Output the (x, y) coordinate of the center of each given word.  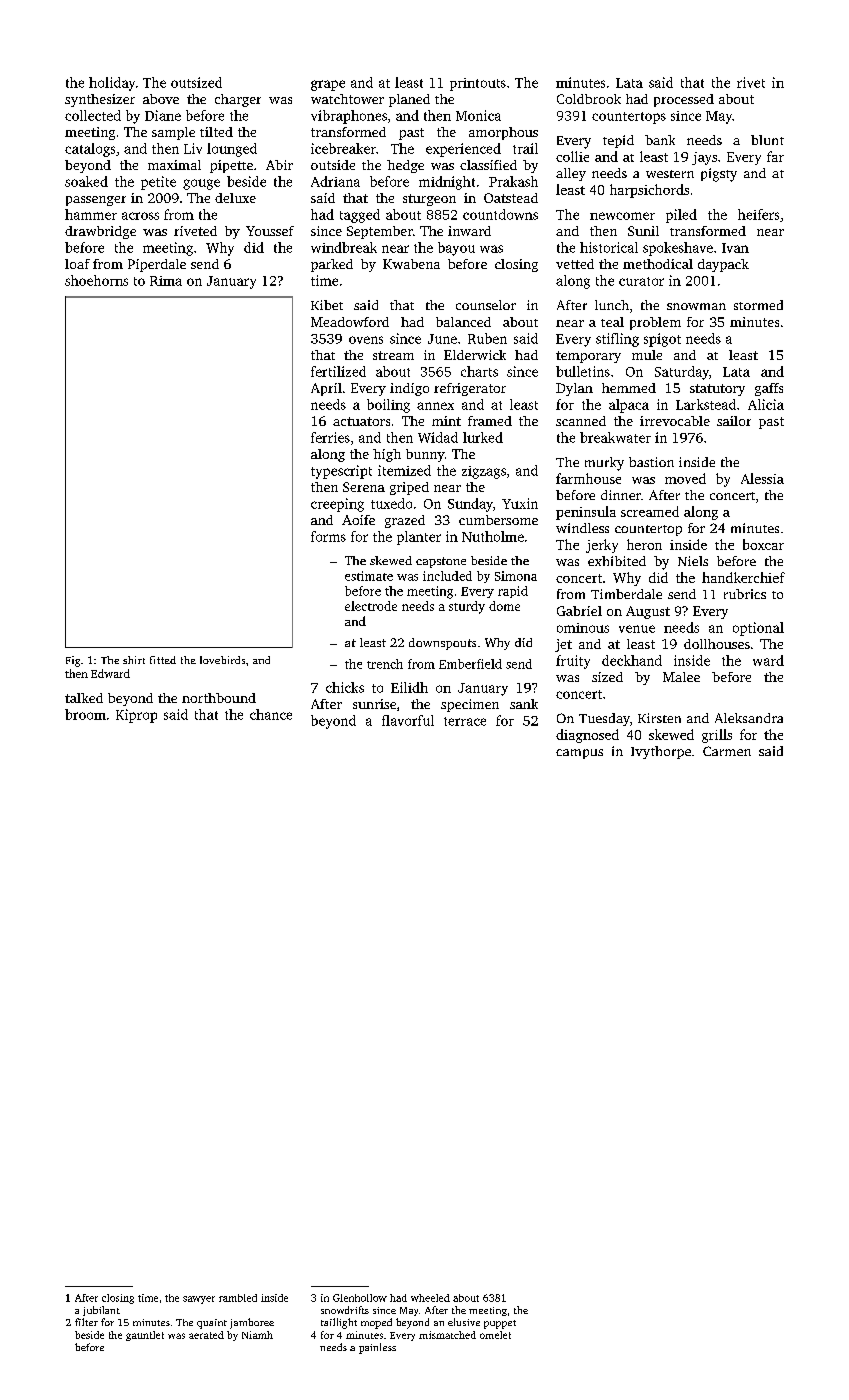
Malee (681, 677)
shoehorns (96, 280)
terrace (465, 721)
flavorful (408, 720)
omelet (495, 1335)
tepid (618, 141)
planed (409, 100)
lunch (612, 305)
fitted (163, 660)
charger (238, 100)
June (442, 339)
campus (579, 754)
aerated (206, 1335)
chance (271, 714)
